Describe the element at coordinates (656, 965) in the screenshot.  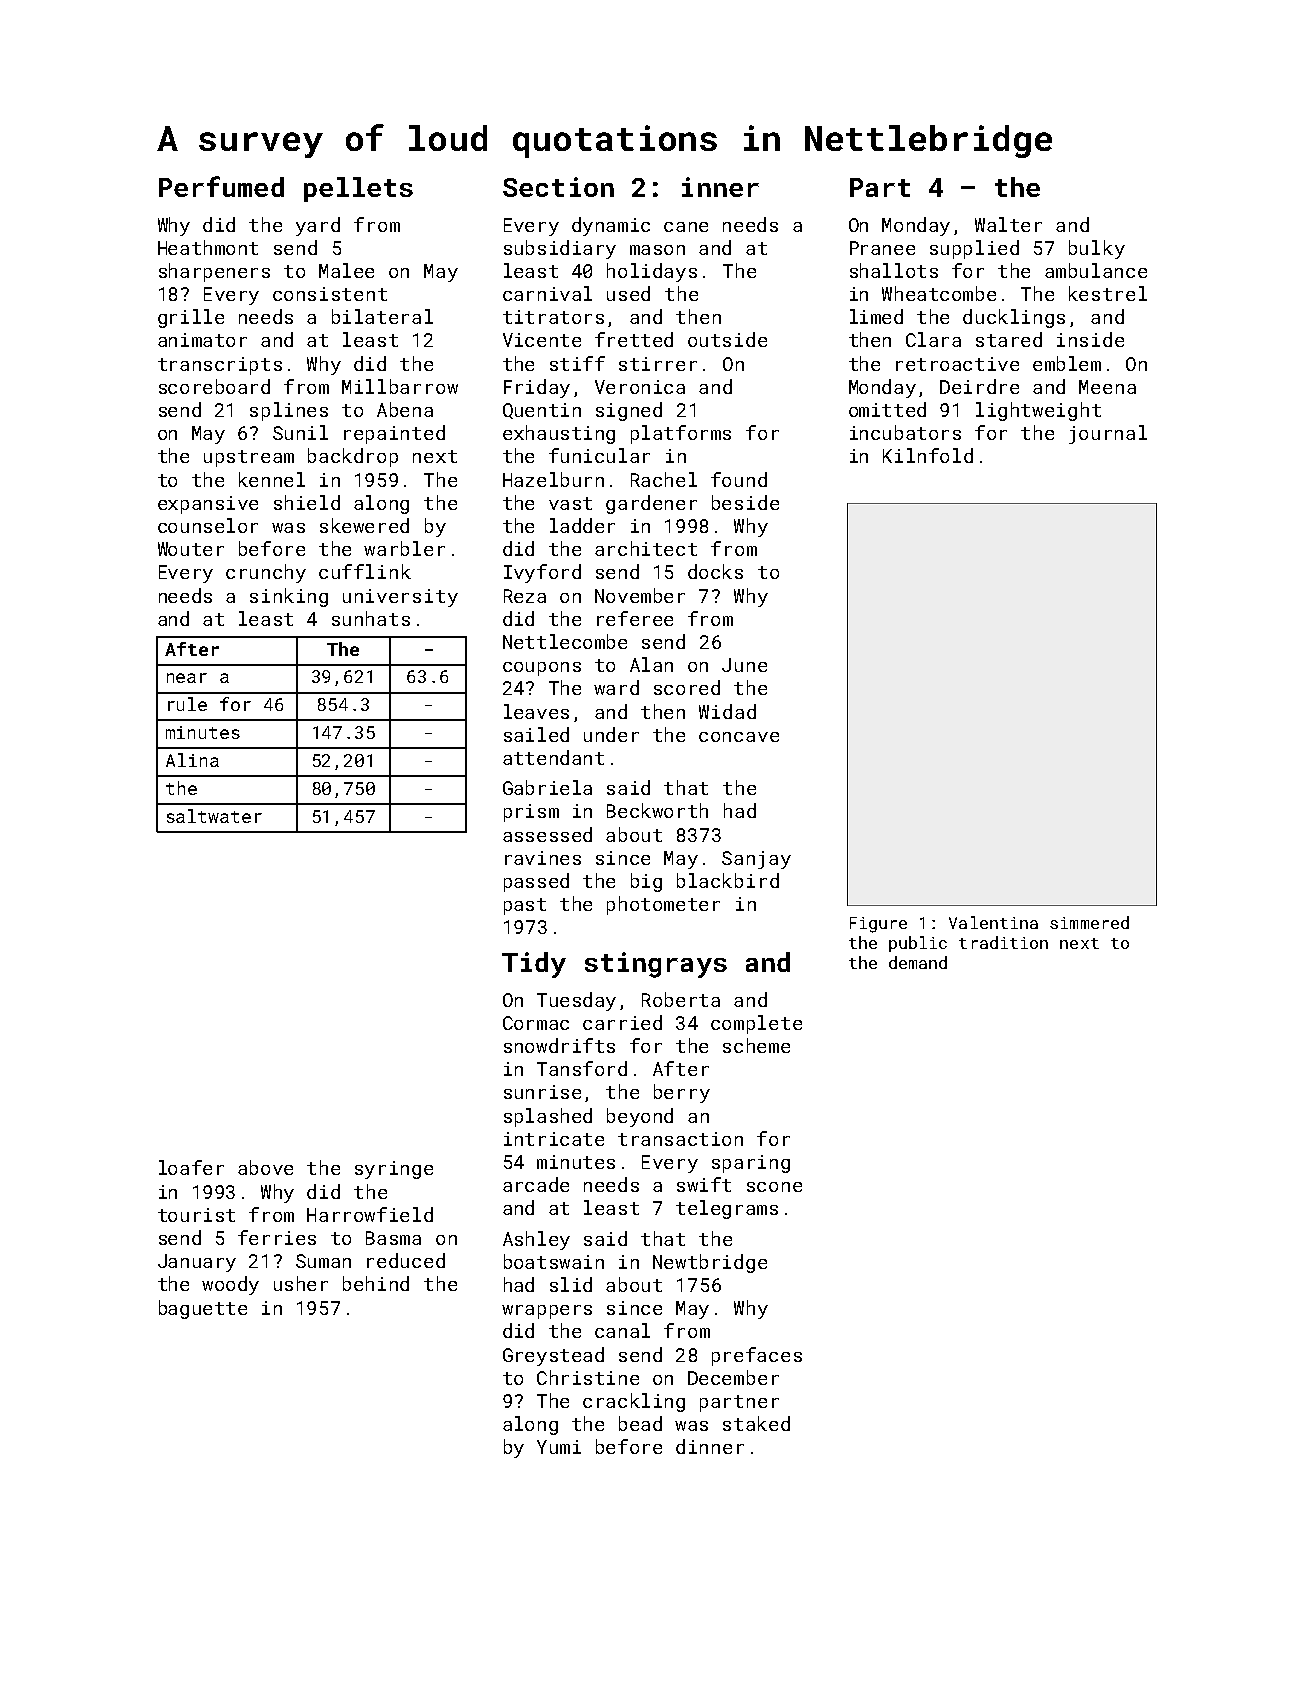
I see `stingrays` at that location.
